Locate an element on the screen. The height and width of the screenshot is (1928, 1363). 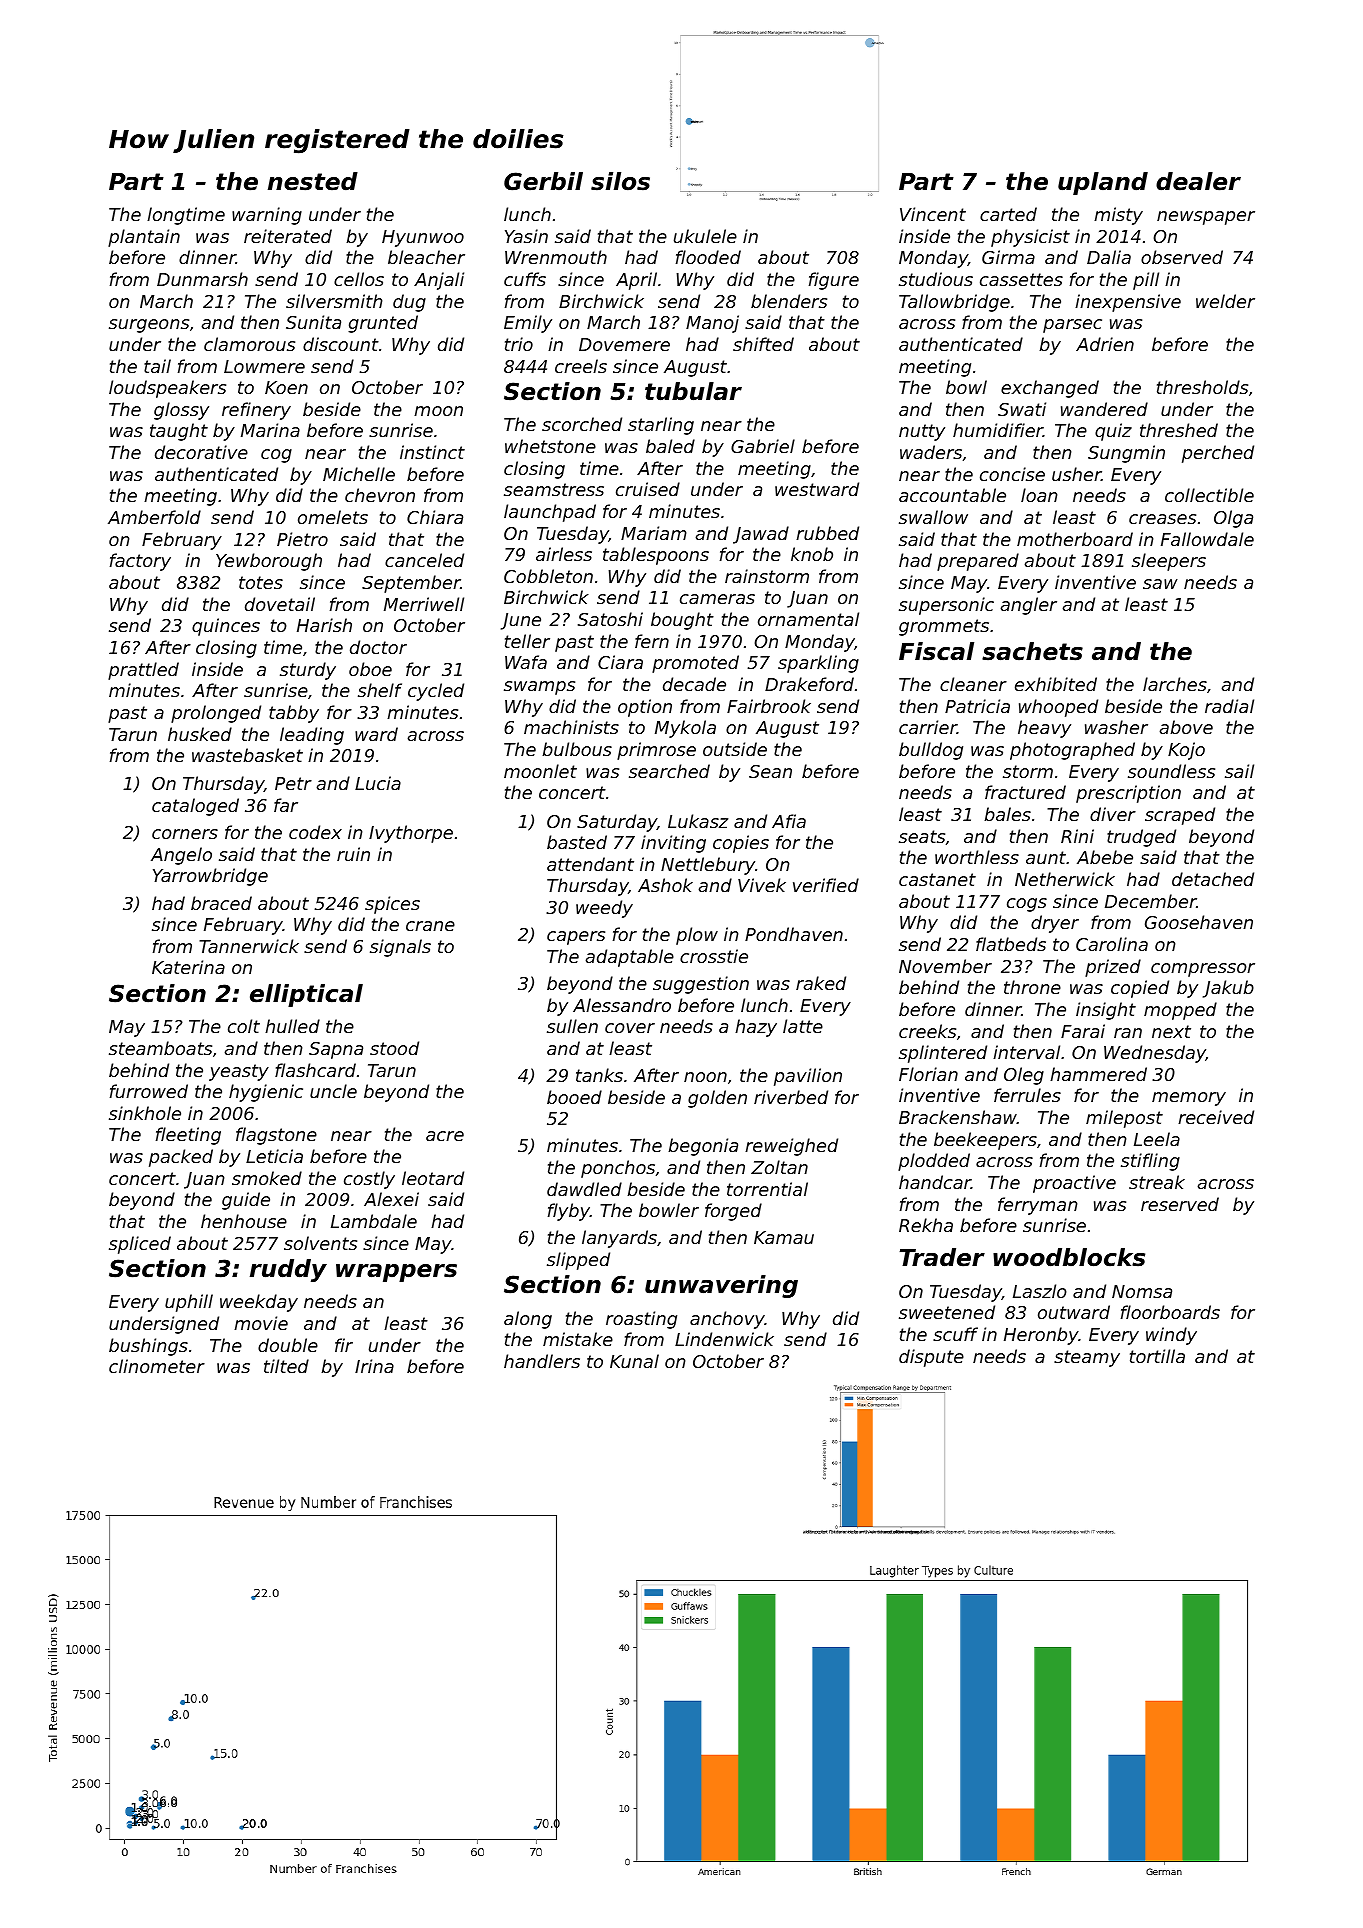
Sean is located at coordinates (770, 771).
